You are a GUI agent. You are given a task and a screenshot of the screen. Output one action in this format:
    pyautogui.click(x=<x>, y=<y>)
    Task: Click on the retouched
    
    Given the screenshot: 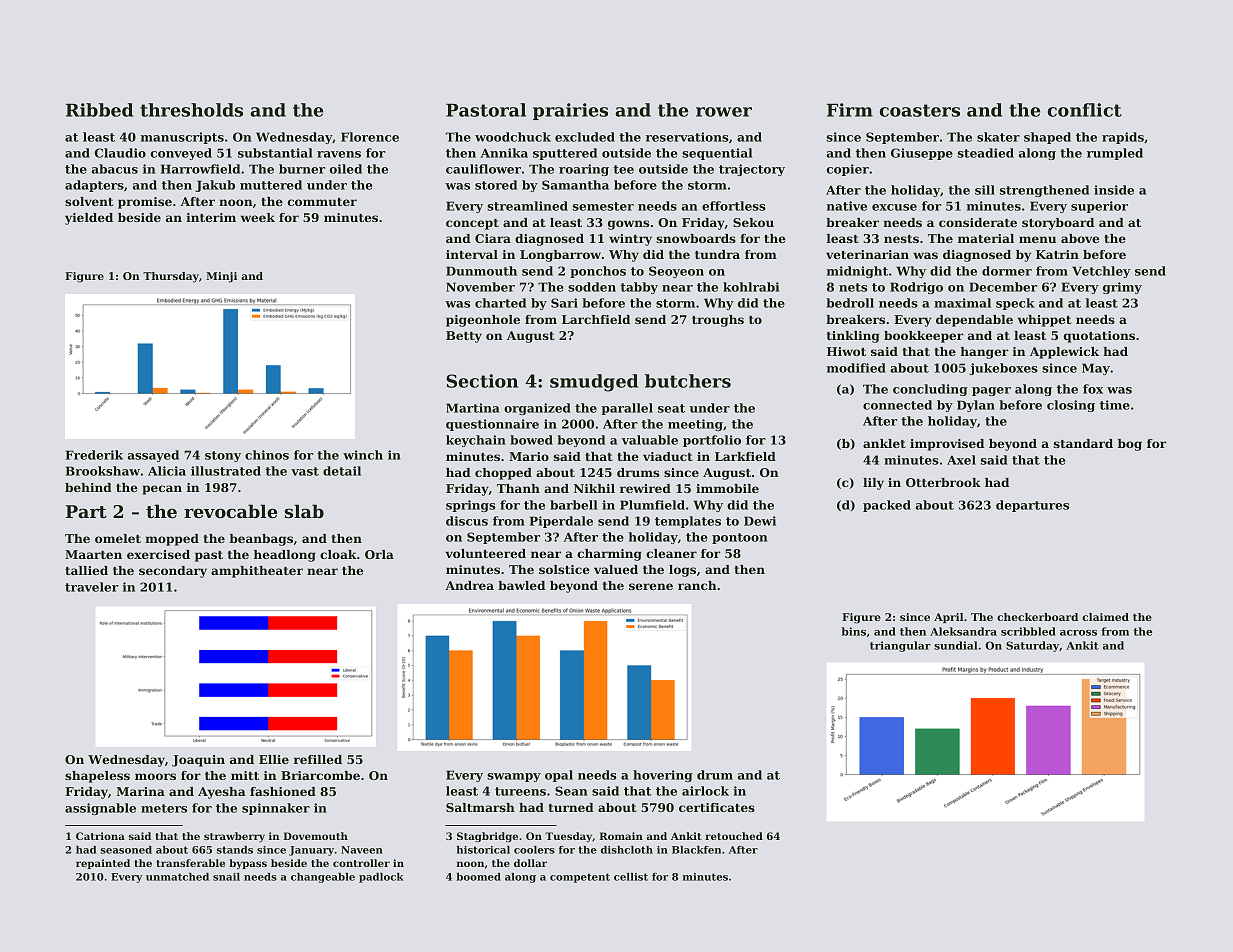 What is the action you would take?
    pyautogui.click(x=734, y=836)
